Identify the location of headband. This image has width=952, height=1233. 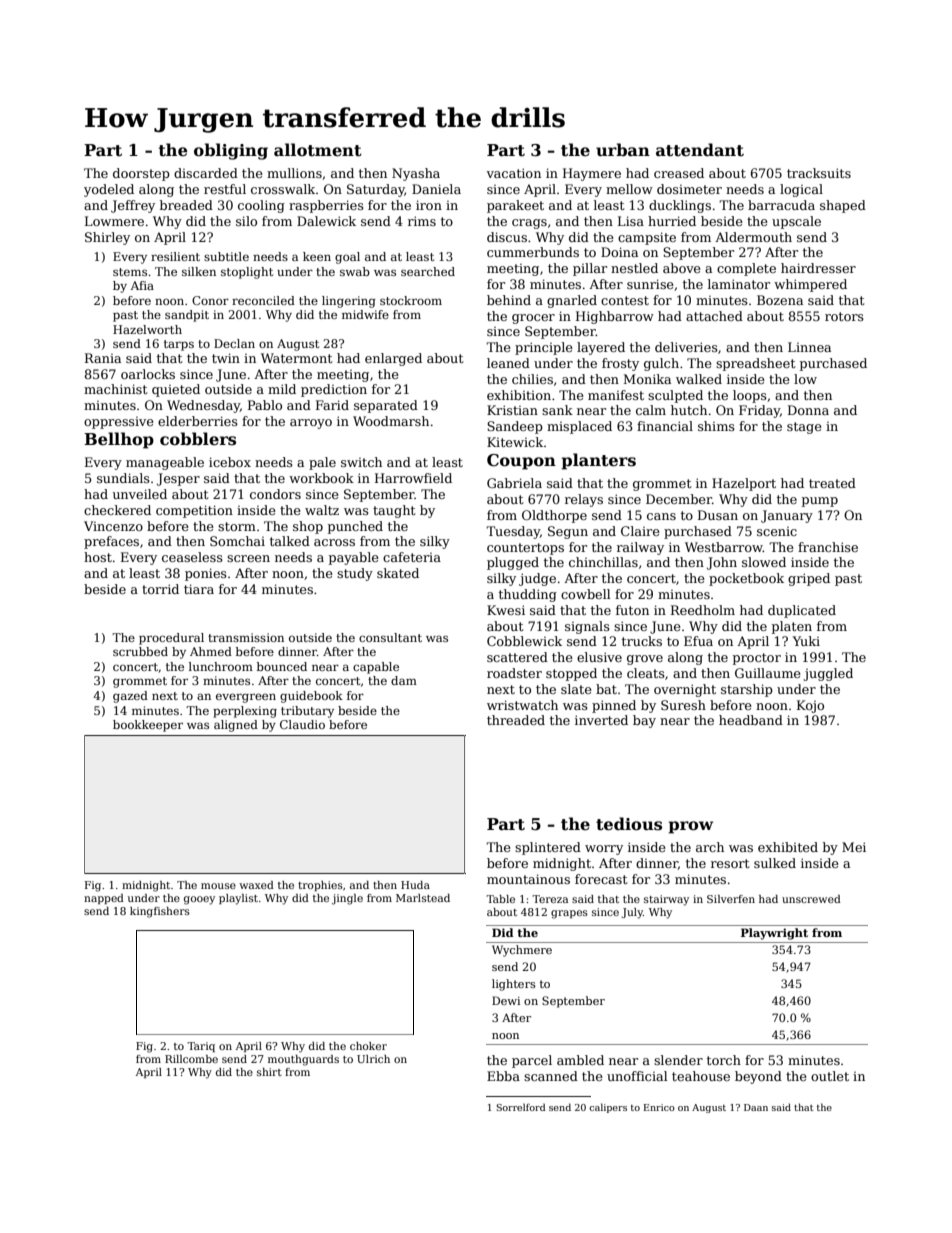
(751, 720).
